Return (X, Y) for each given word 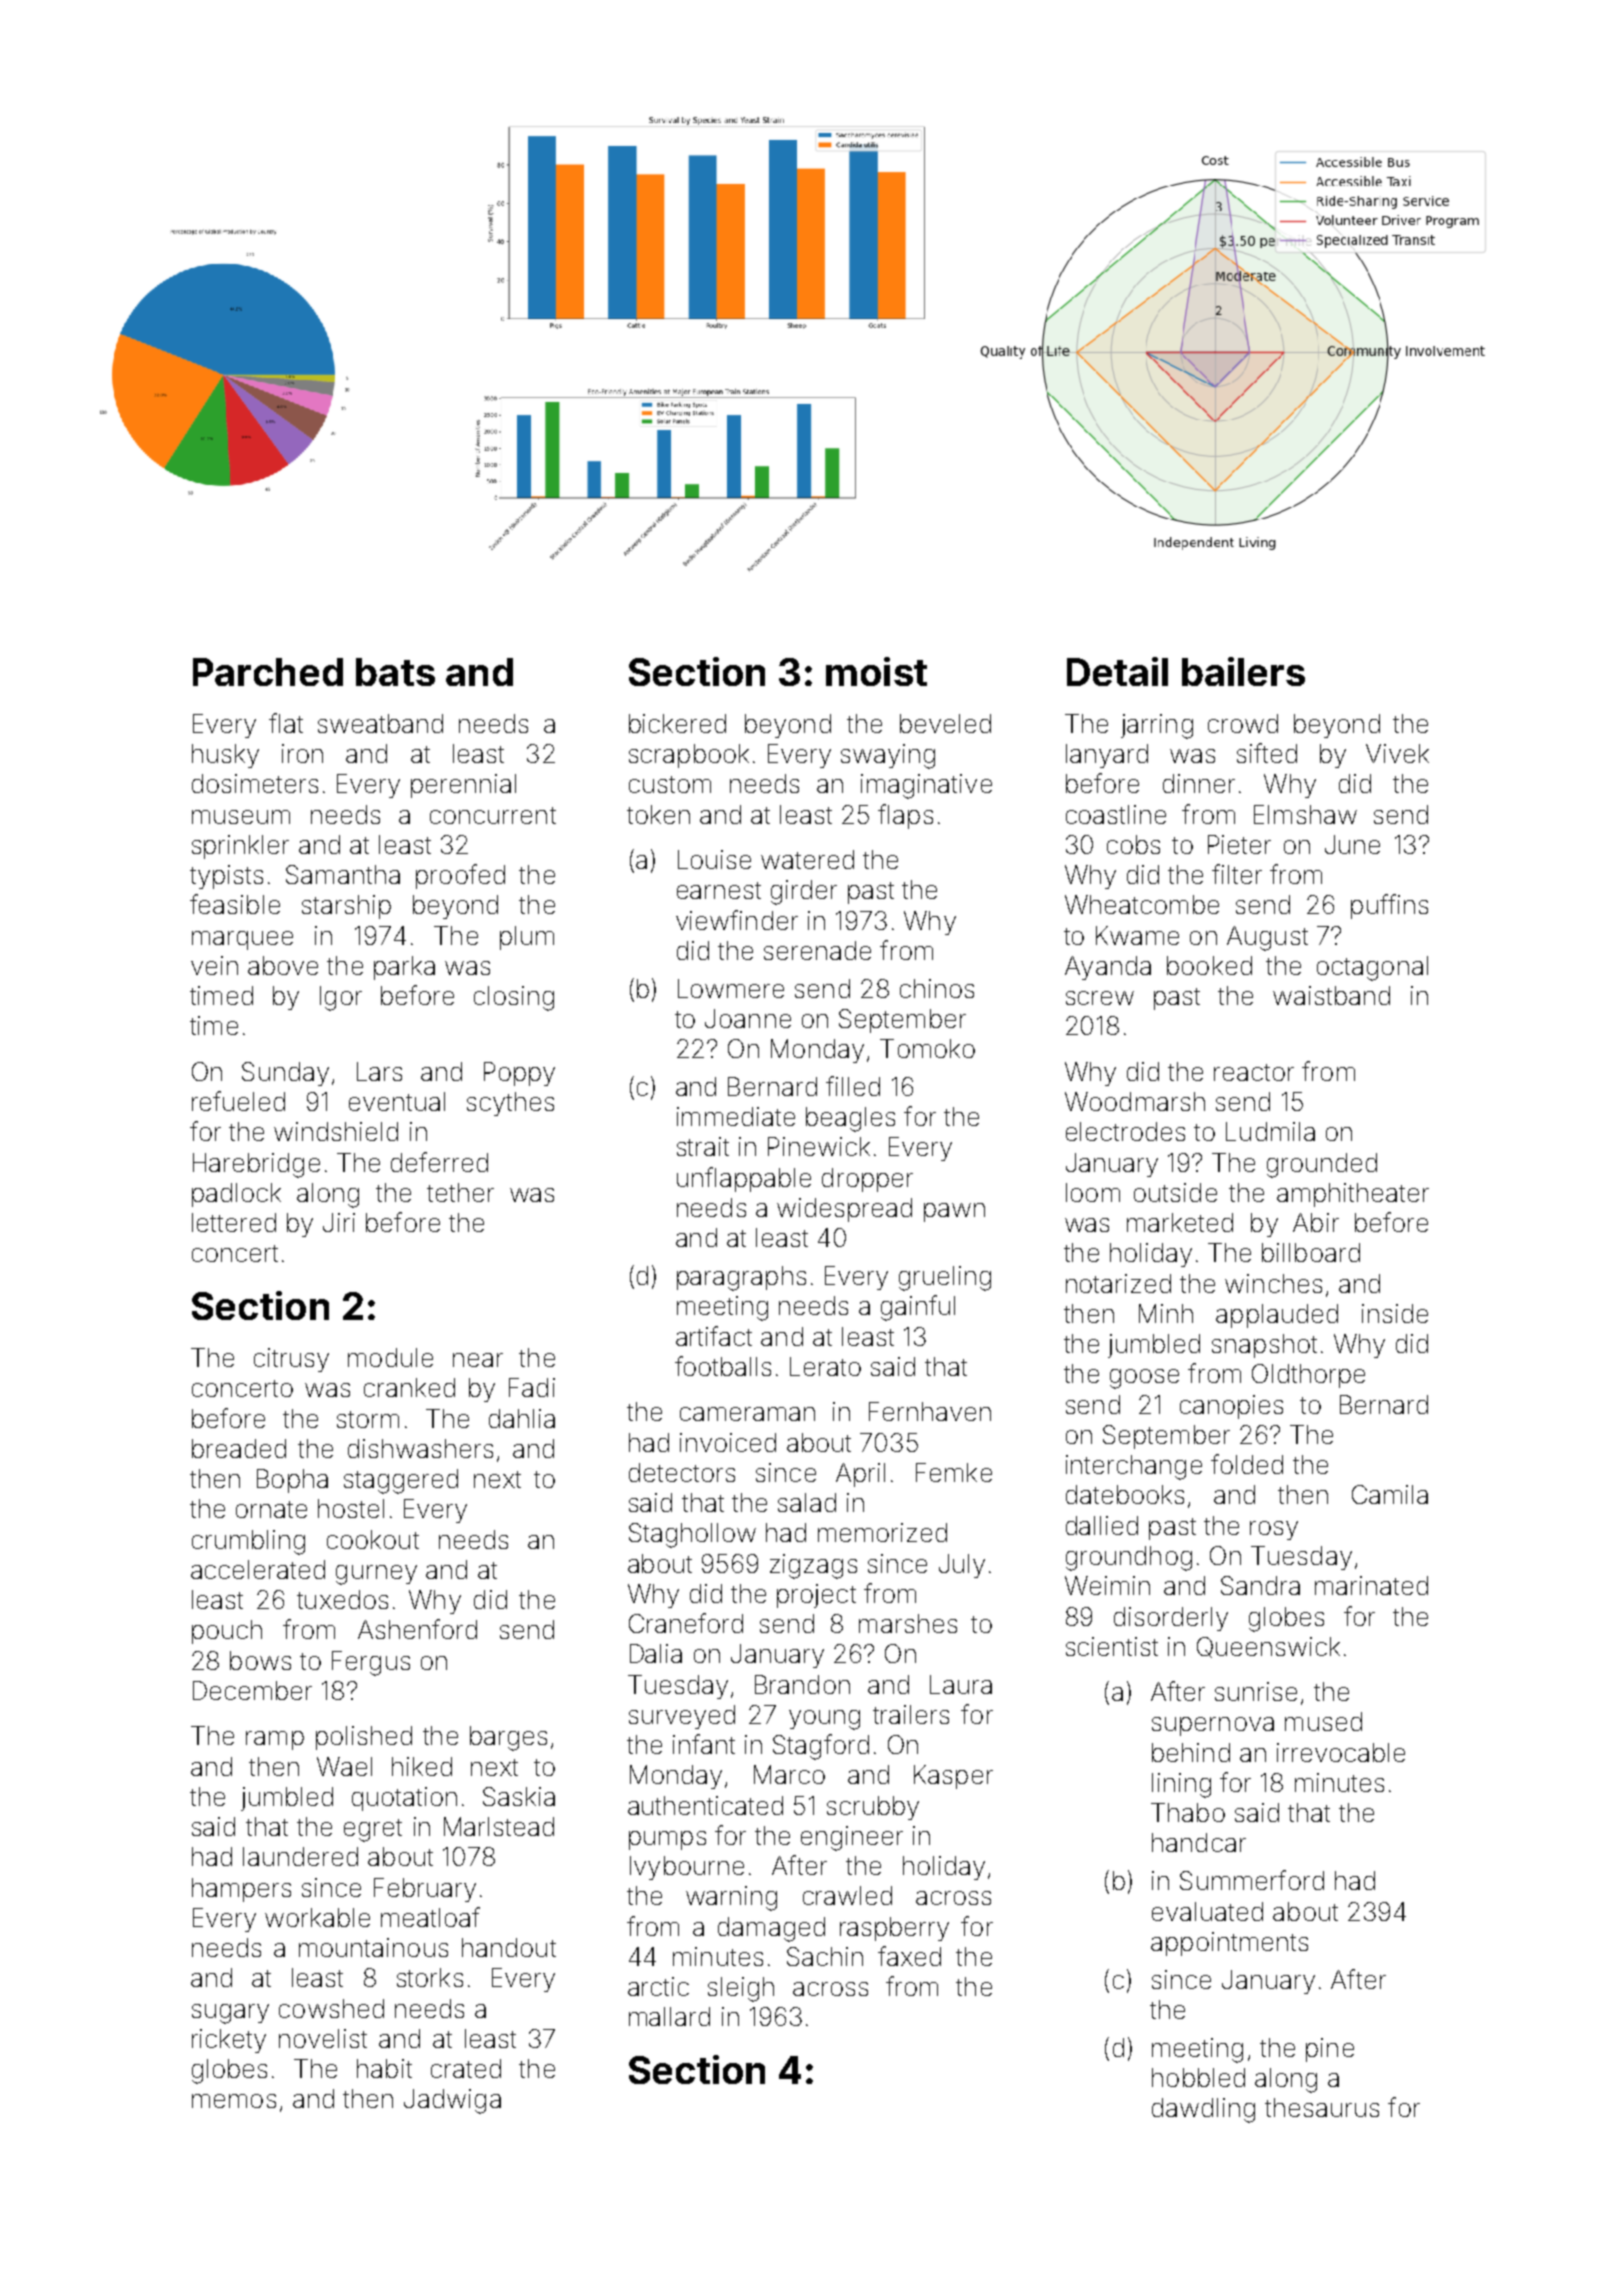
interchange (1134, 1467)
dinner (1199, 783)
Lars (379, 1071)
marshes (908, 1623)
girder (804, 892)
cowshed (331, 2008)
